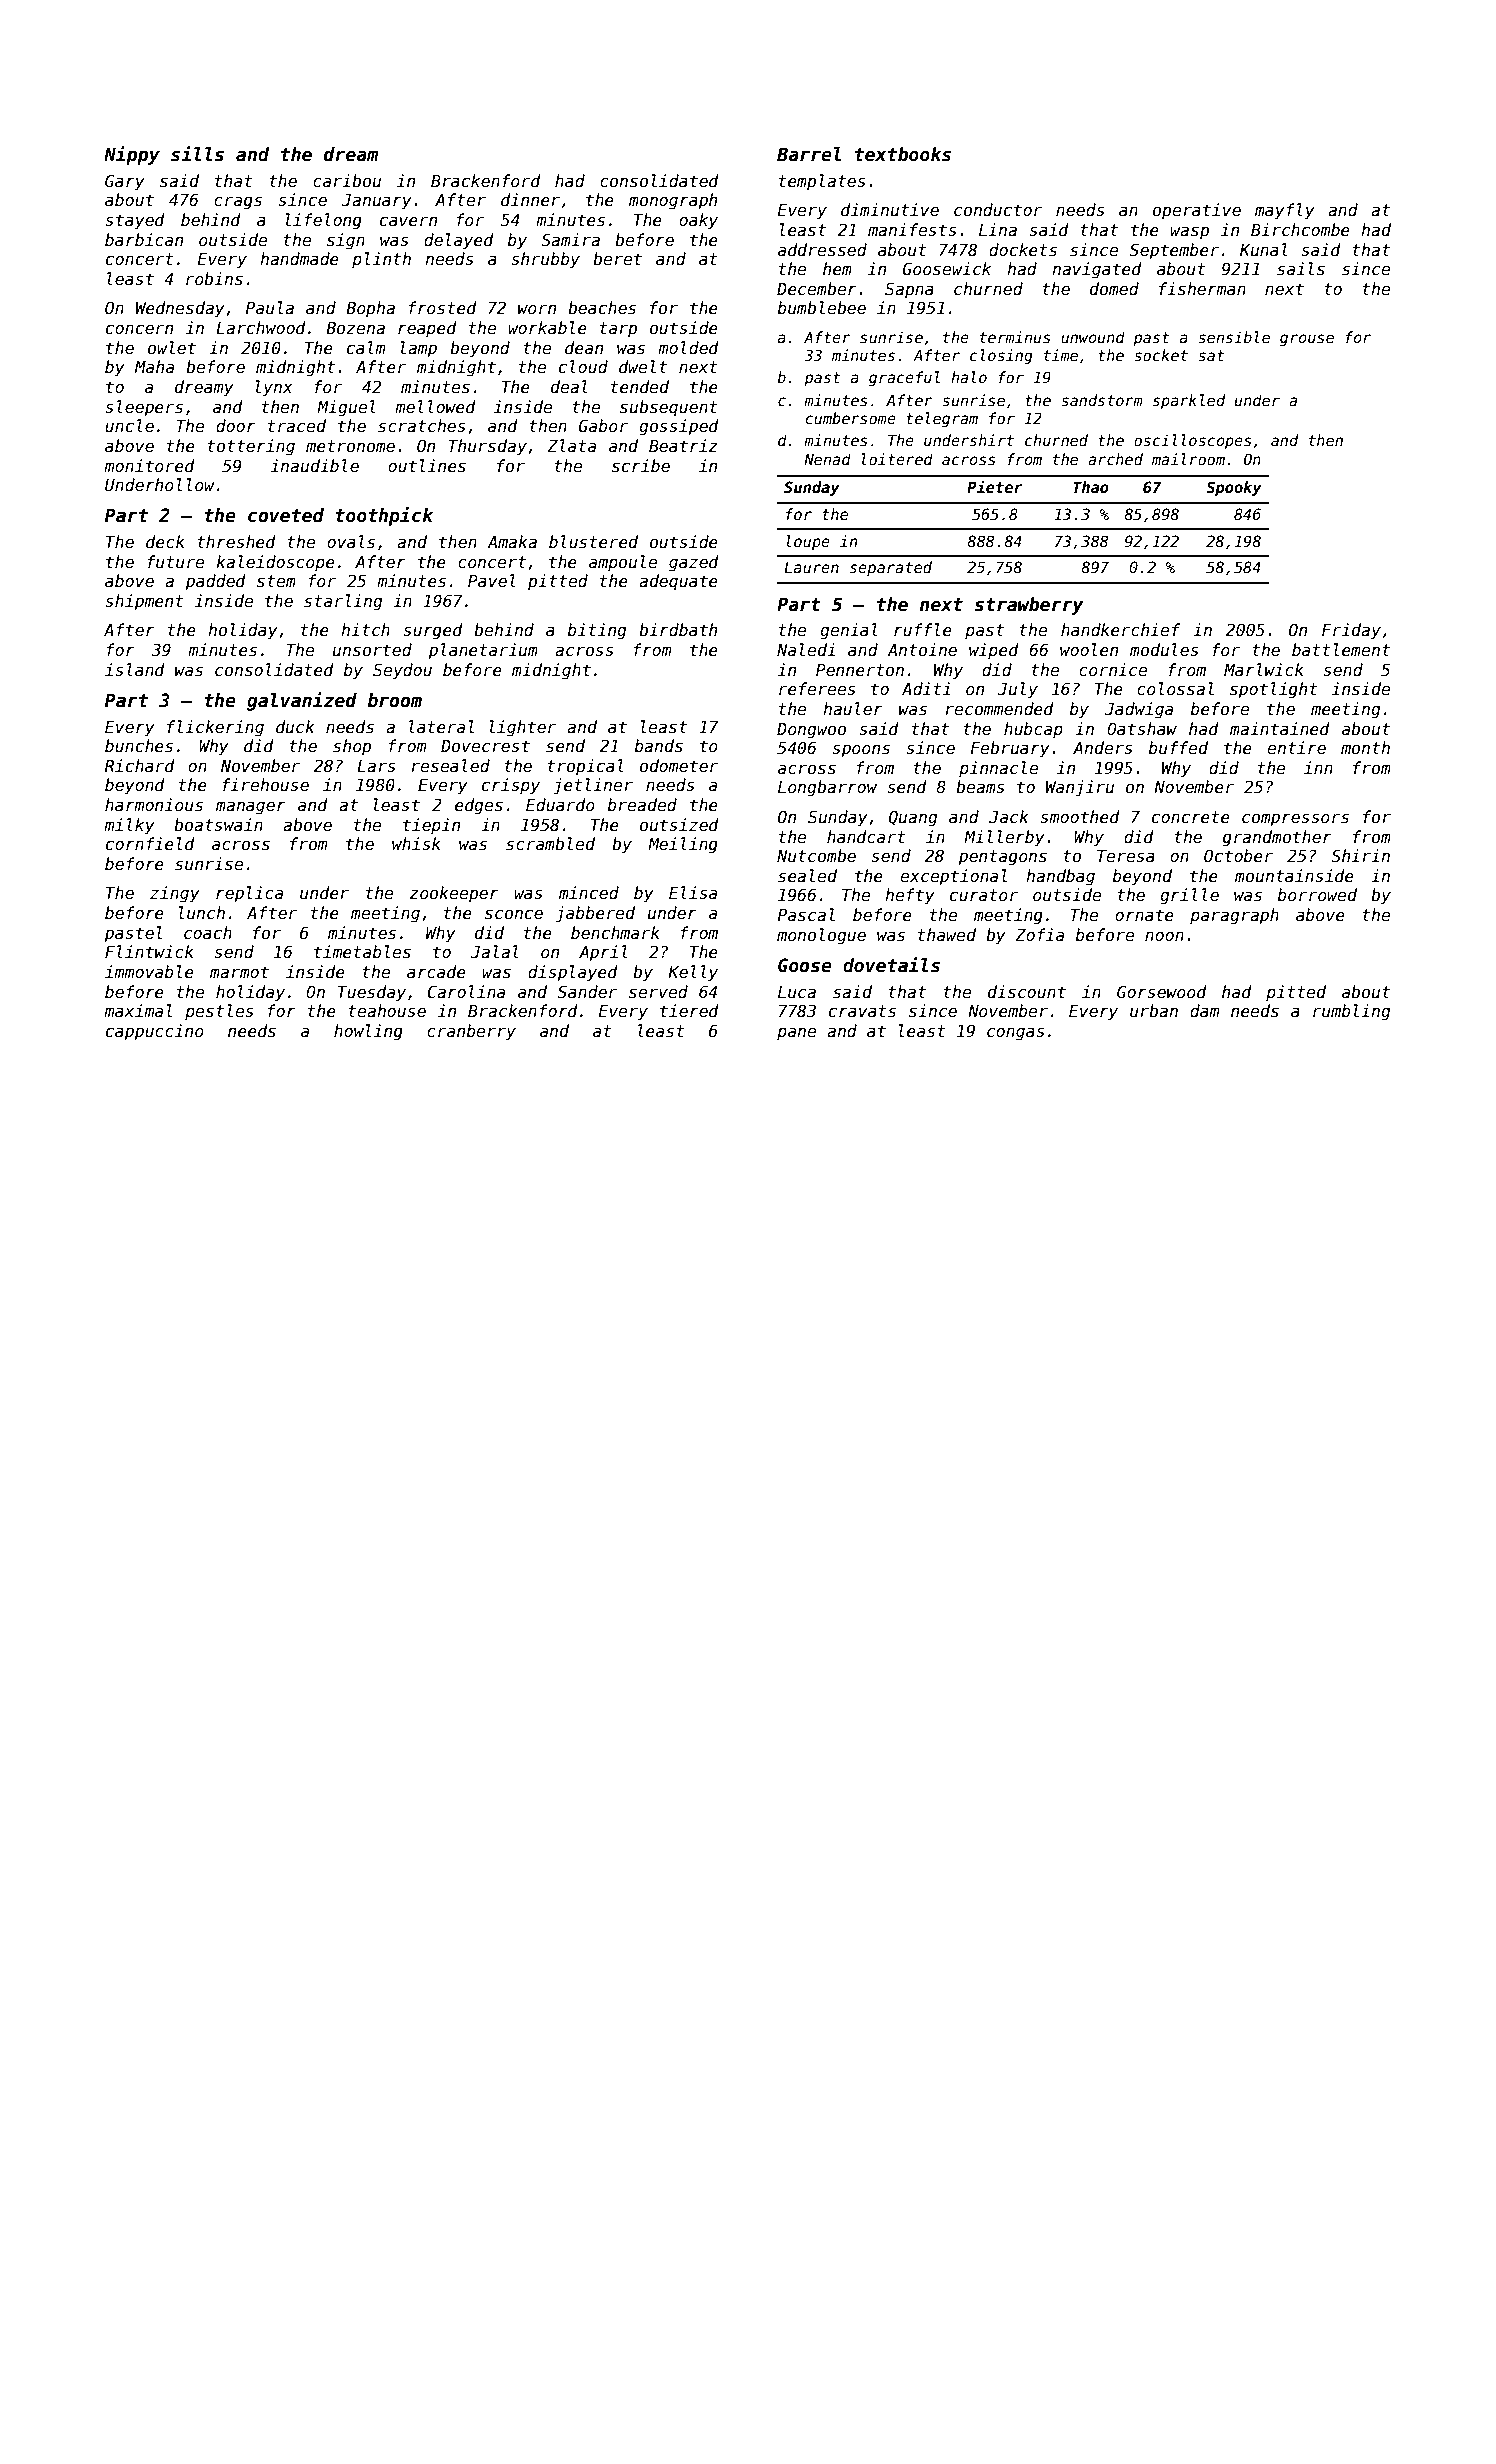 This page has height=2464, width=1496. Describe the element at coordinates (904, 378) in the page. I see `graceful` at that location.
